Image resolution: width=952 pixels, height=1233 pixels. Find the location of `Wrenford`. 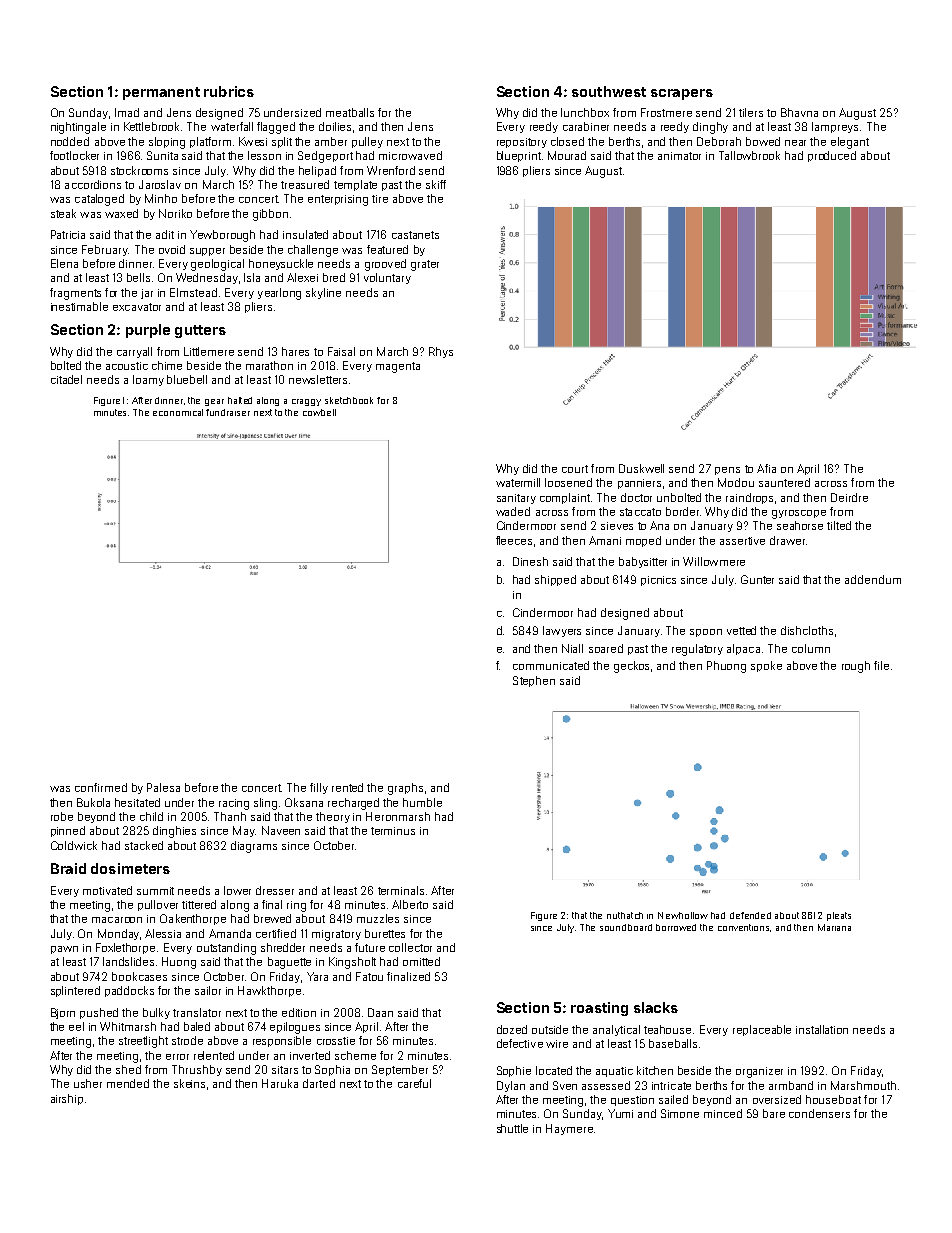

Wrenford is located at coordinates (391, 170).
